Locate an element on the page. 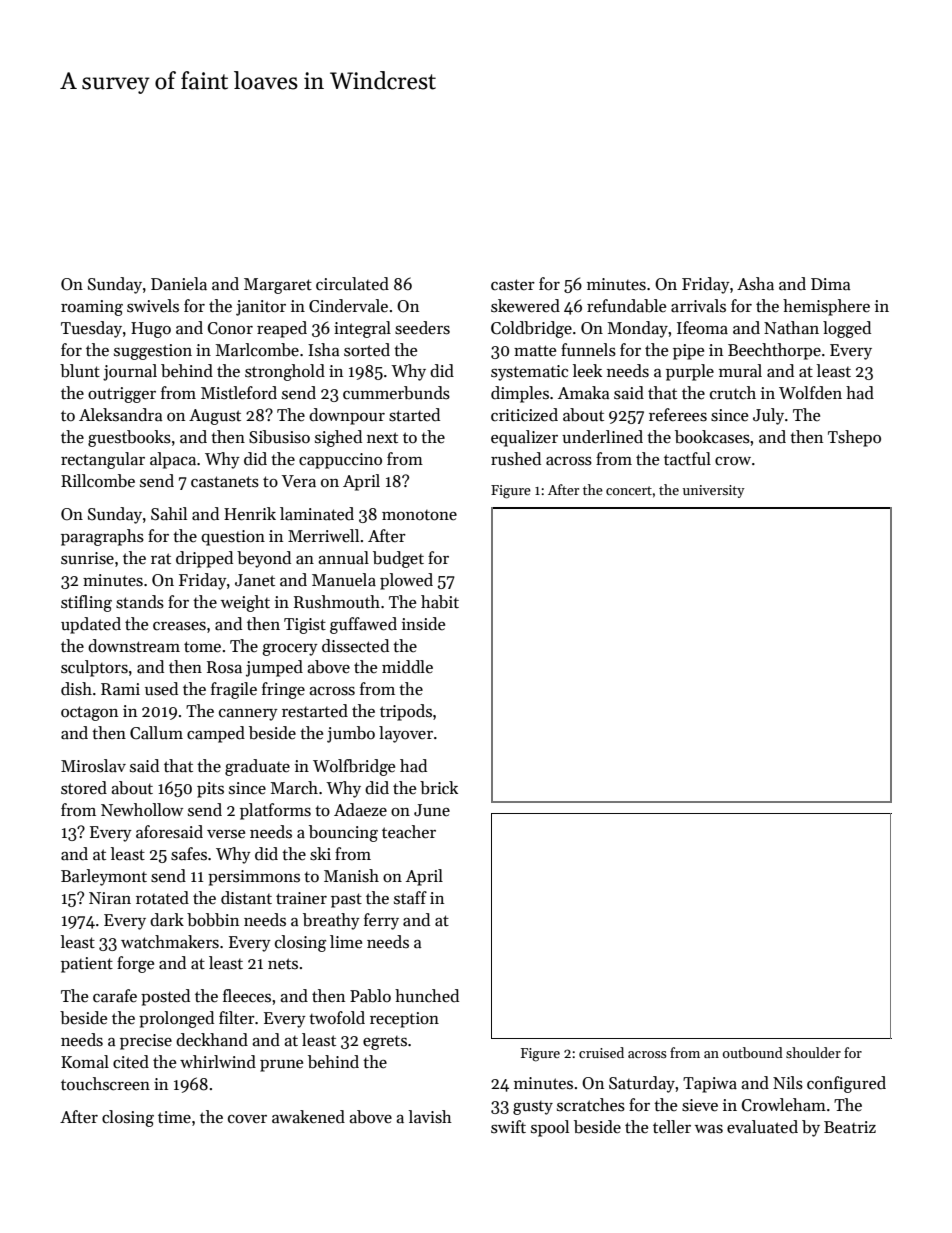 The height and width of the page is (1233, 952). cruised is located at coordinates (601, 1052).
